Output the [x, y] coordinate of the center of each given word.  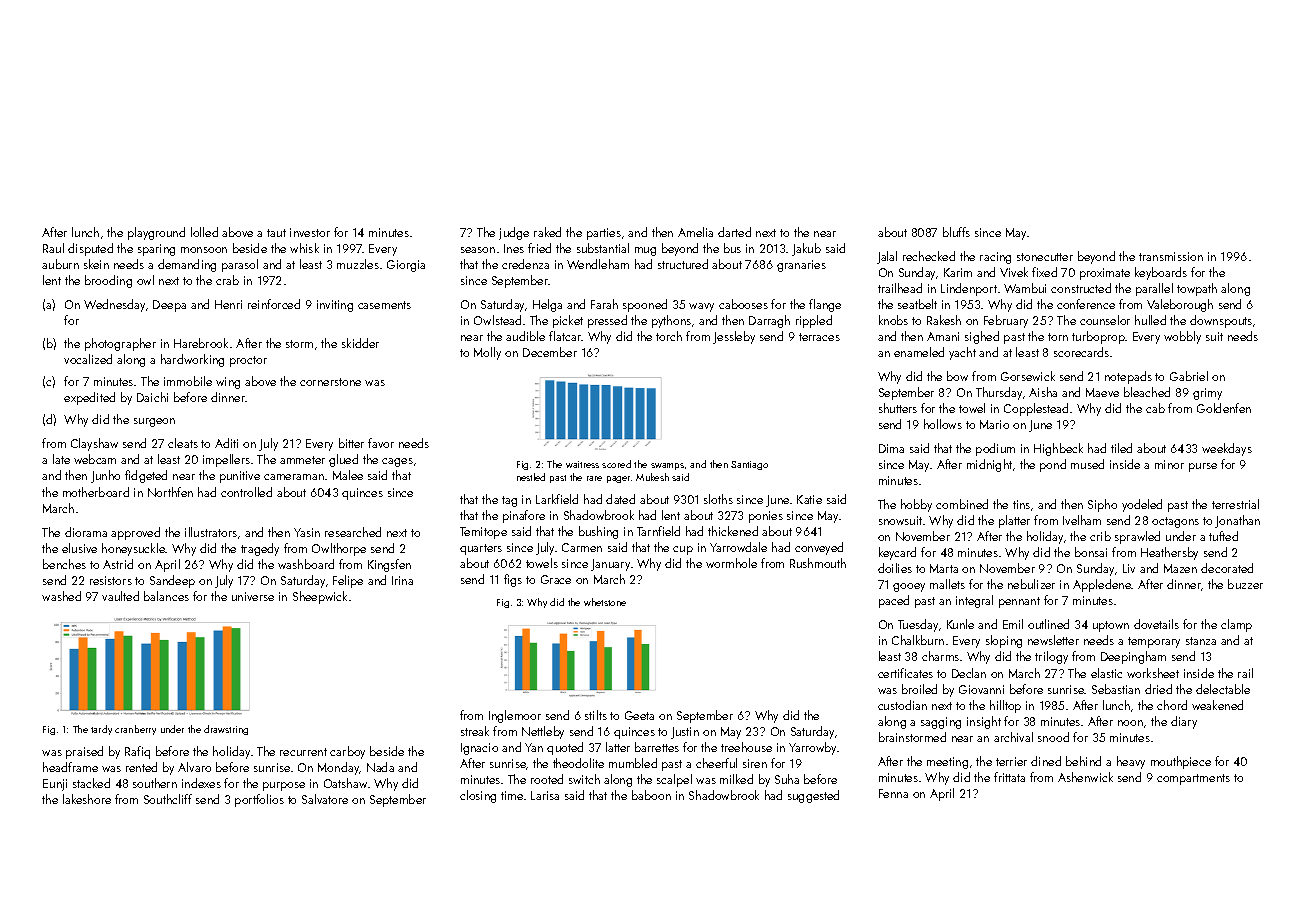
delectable [1223, 689]
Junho [105, 476]
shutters [898, 408]
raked [547, 232]
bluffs [956, 232]
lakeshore [87, 799]
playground [156, 233]
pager [619, 479]
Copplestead [1036, 409]
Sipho [1102, 505]
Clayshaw [94, 444]
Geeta [639, 715]
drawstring [226, 730]
